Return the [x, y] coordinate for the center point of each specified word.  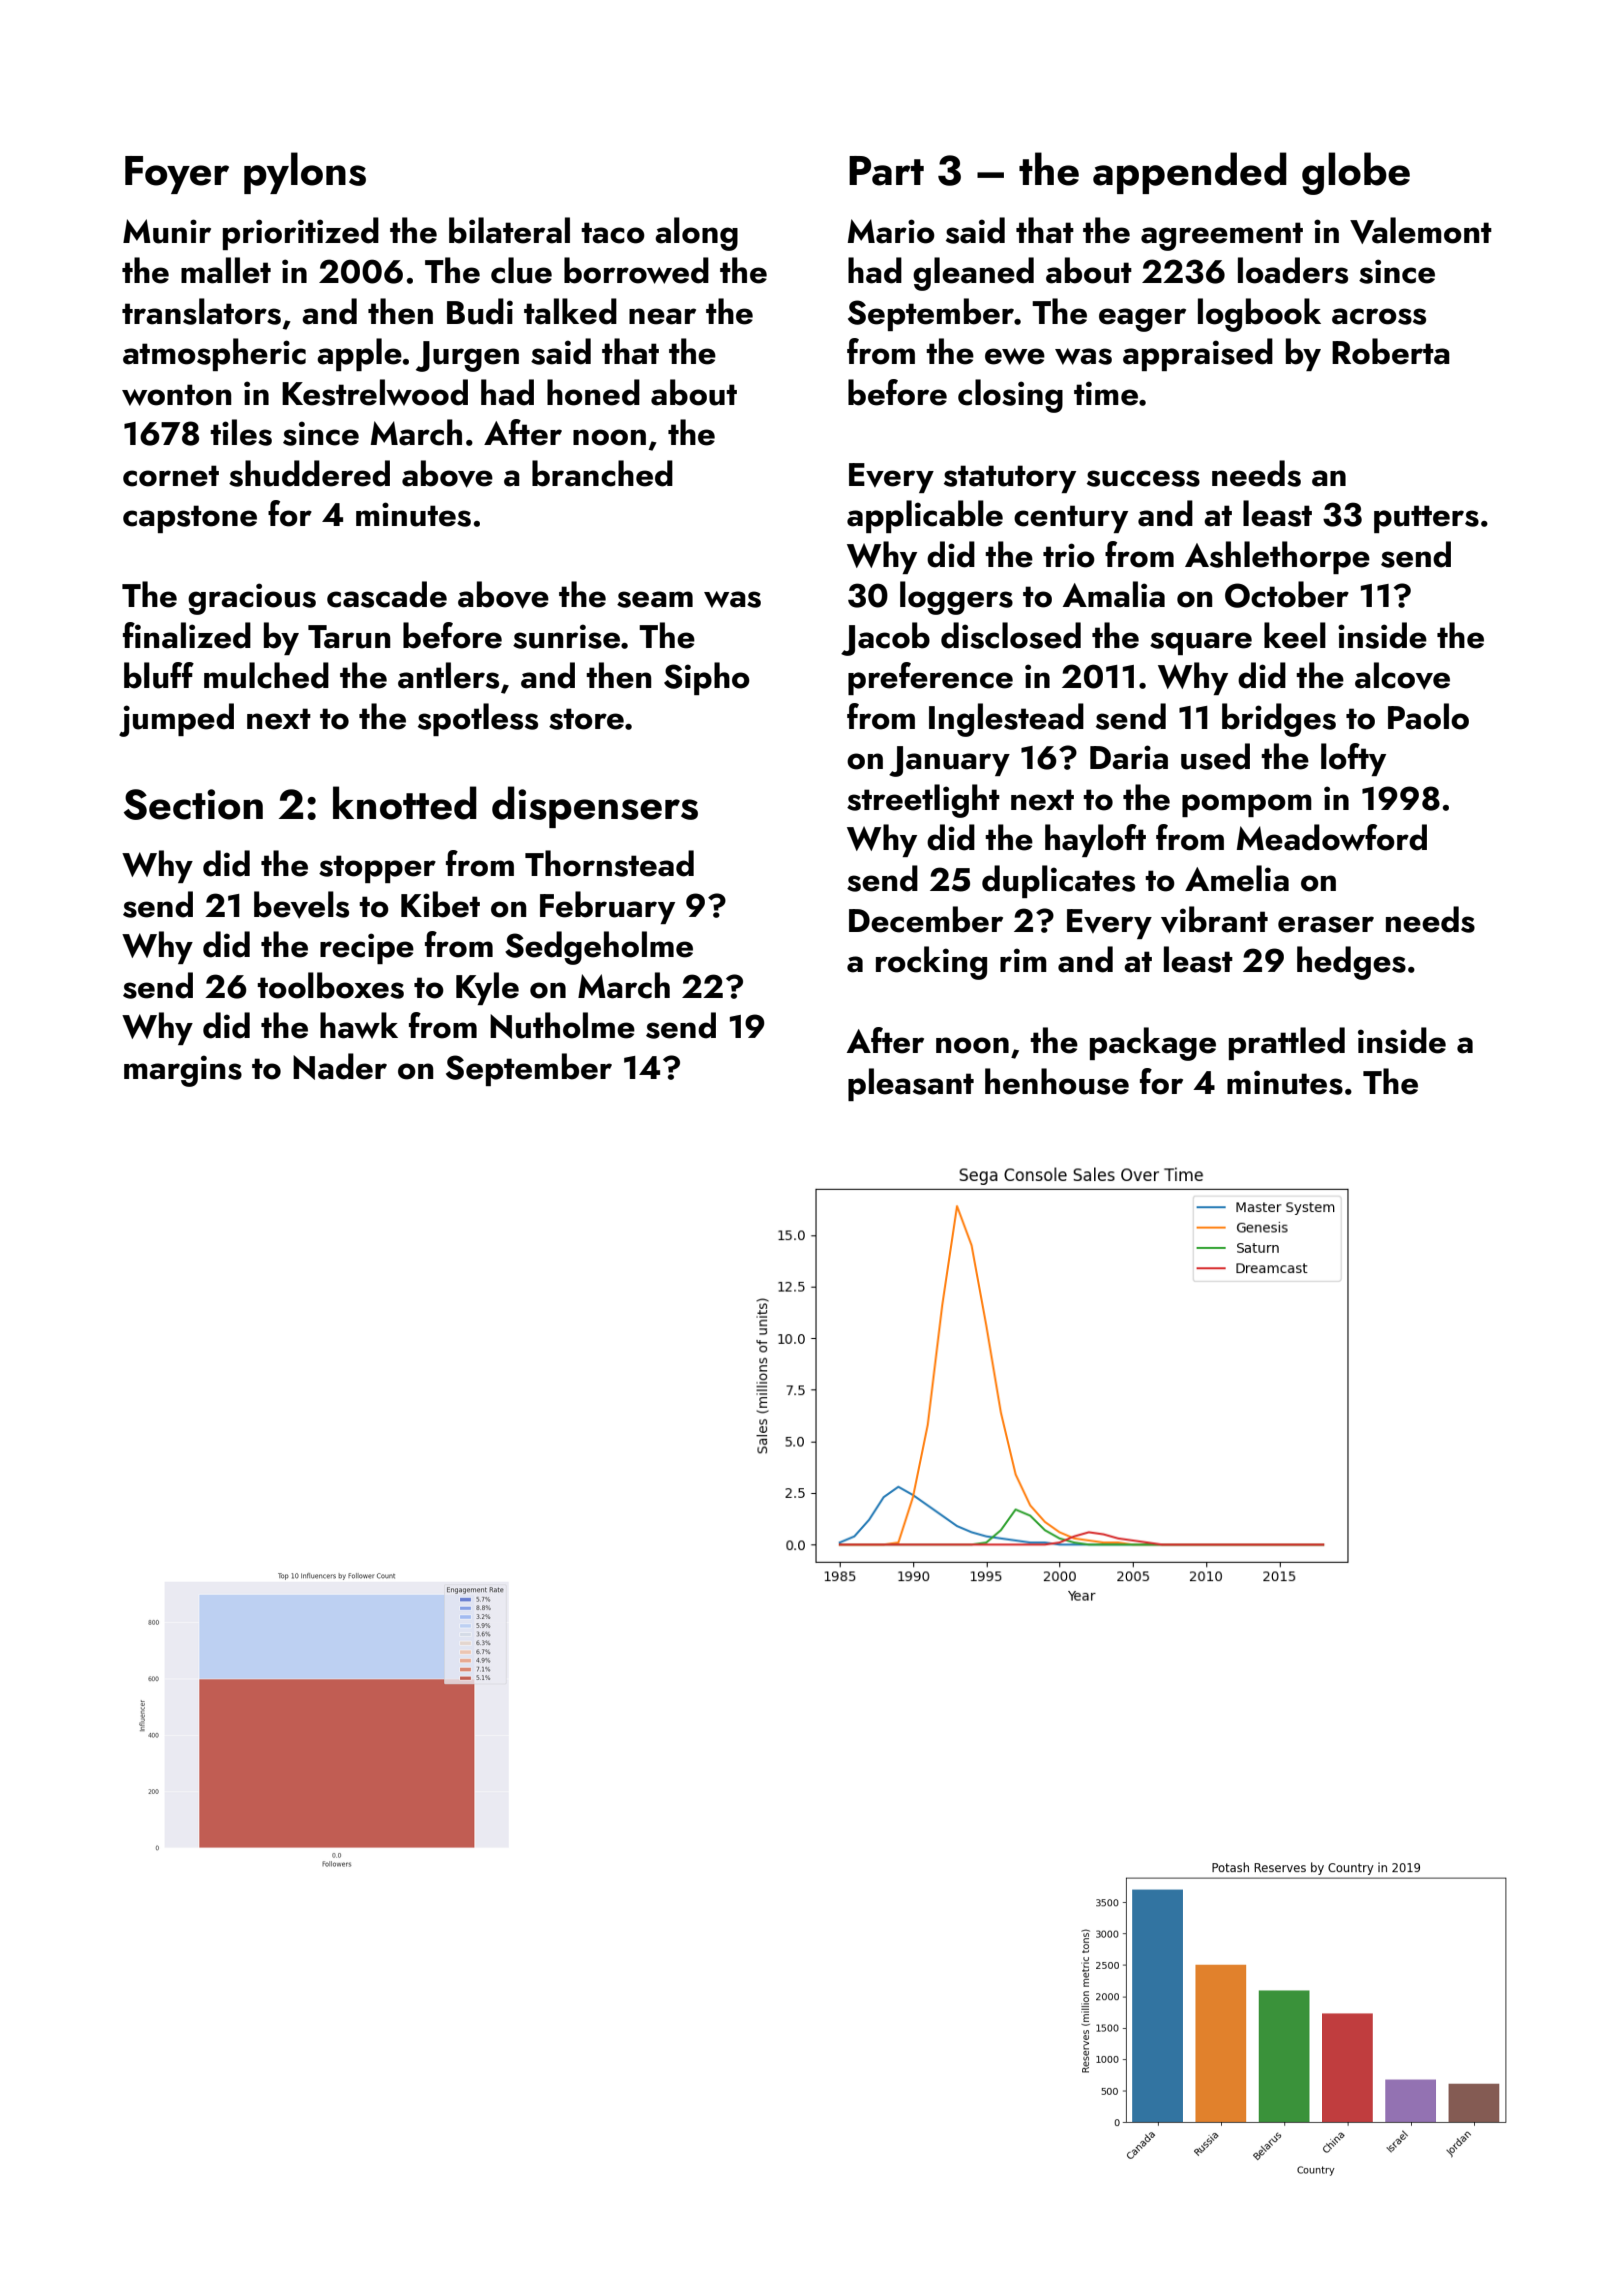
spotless [478, 719]
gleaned [973, 274]
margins [183, 1071]
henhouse [1057, 1081]
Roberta [1391, 351]
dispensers [595, 807]
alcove [1402, 676]
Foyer [177, 175]
